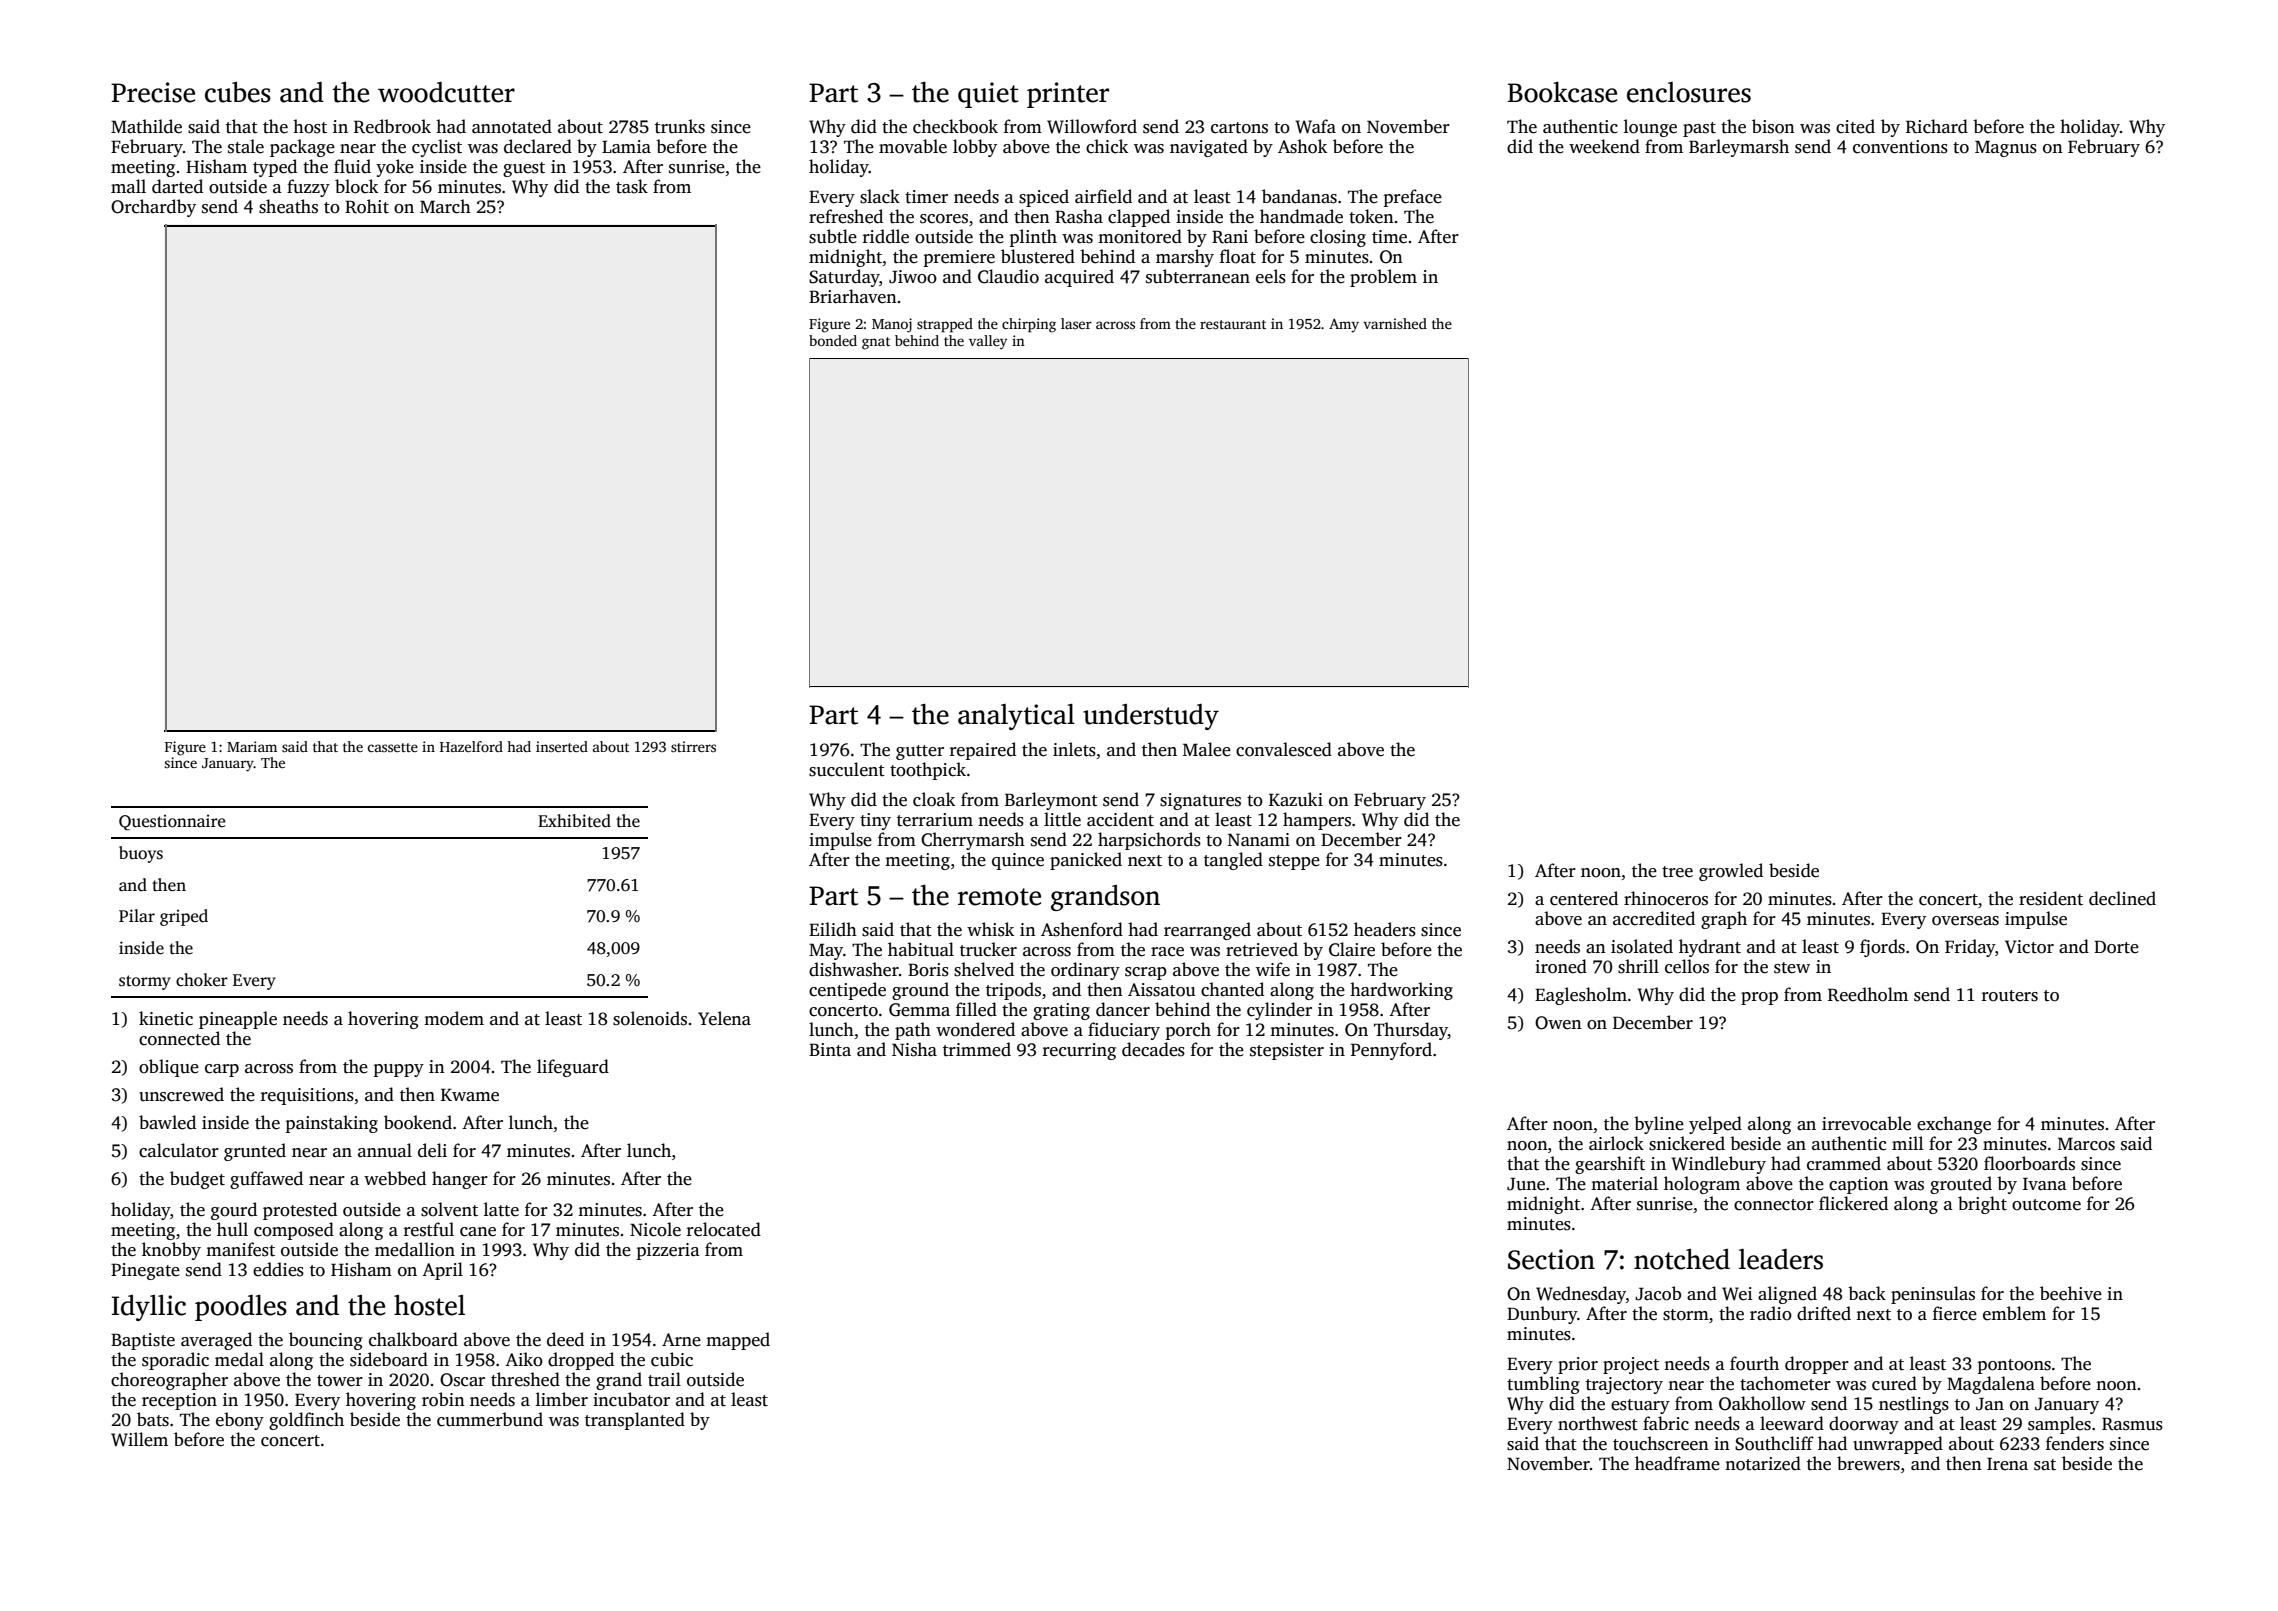 The image size is (2278, 1611). Describe the element at coordinates (632, 186) in the page. I see `task` at that location.
